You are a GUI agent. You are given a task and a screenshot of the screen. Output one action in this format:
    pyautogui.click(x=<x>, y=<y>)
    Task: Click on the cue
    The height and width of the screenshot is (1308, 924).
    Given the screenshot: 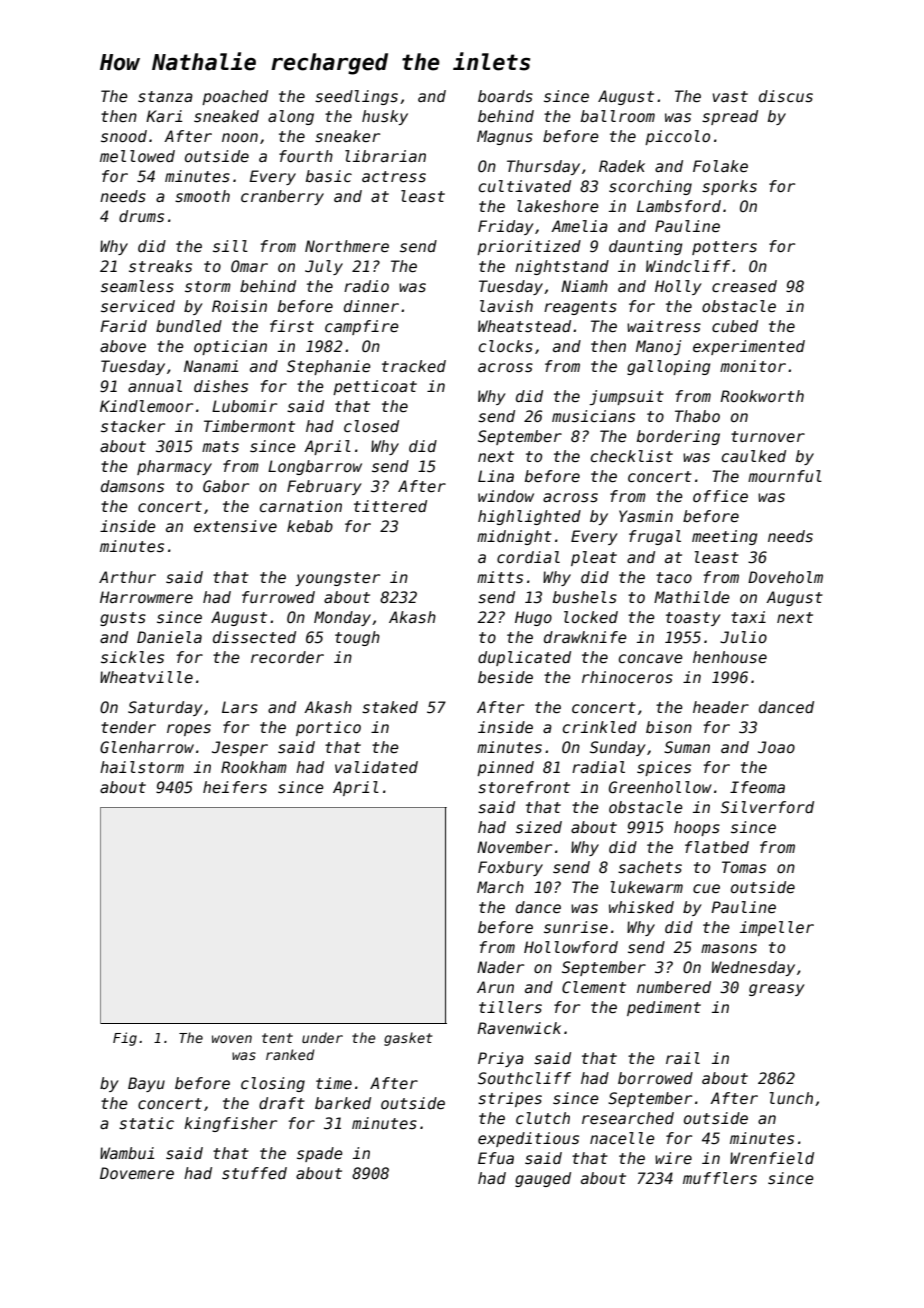 What is the action you would take?
    pyautogui.click(x=706, y=888)
